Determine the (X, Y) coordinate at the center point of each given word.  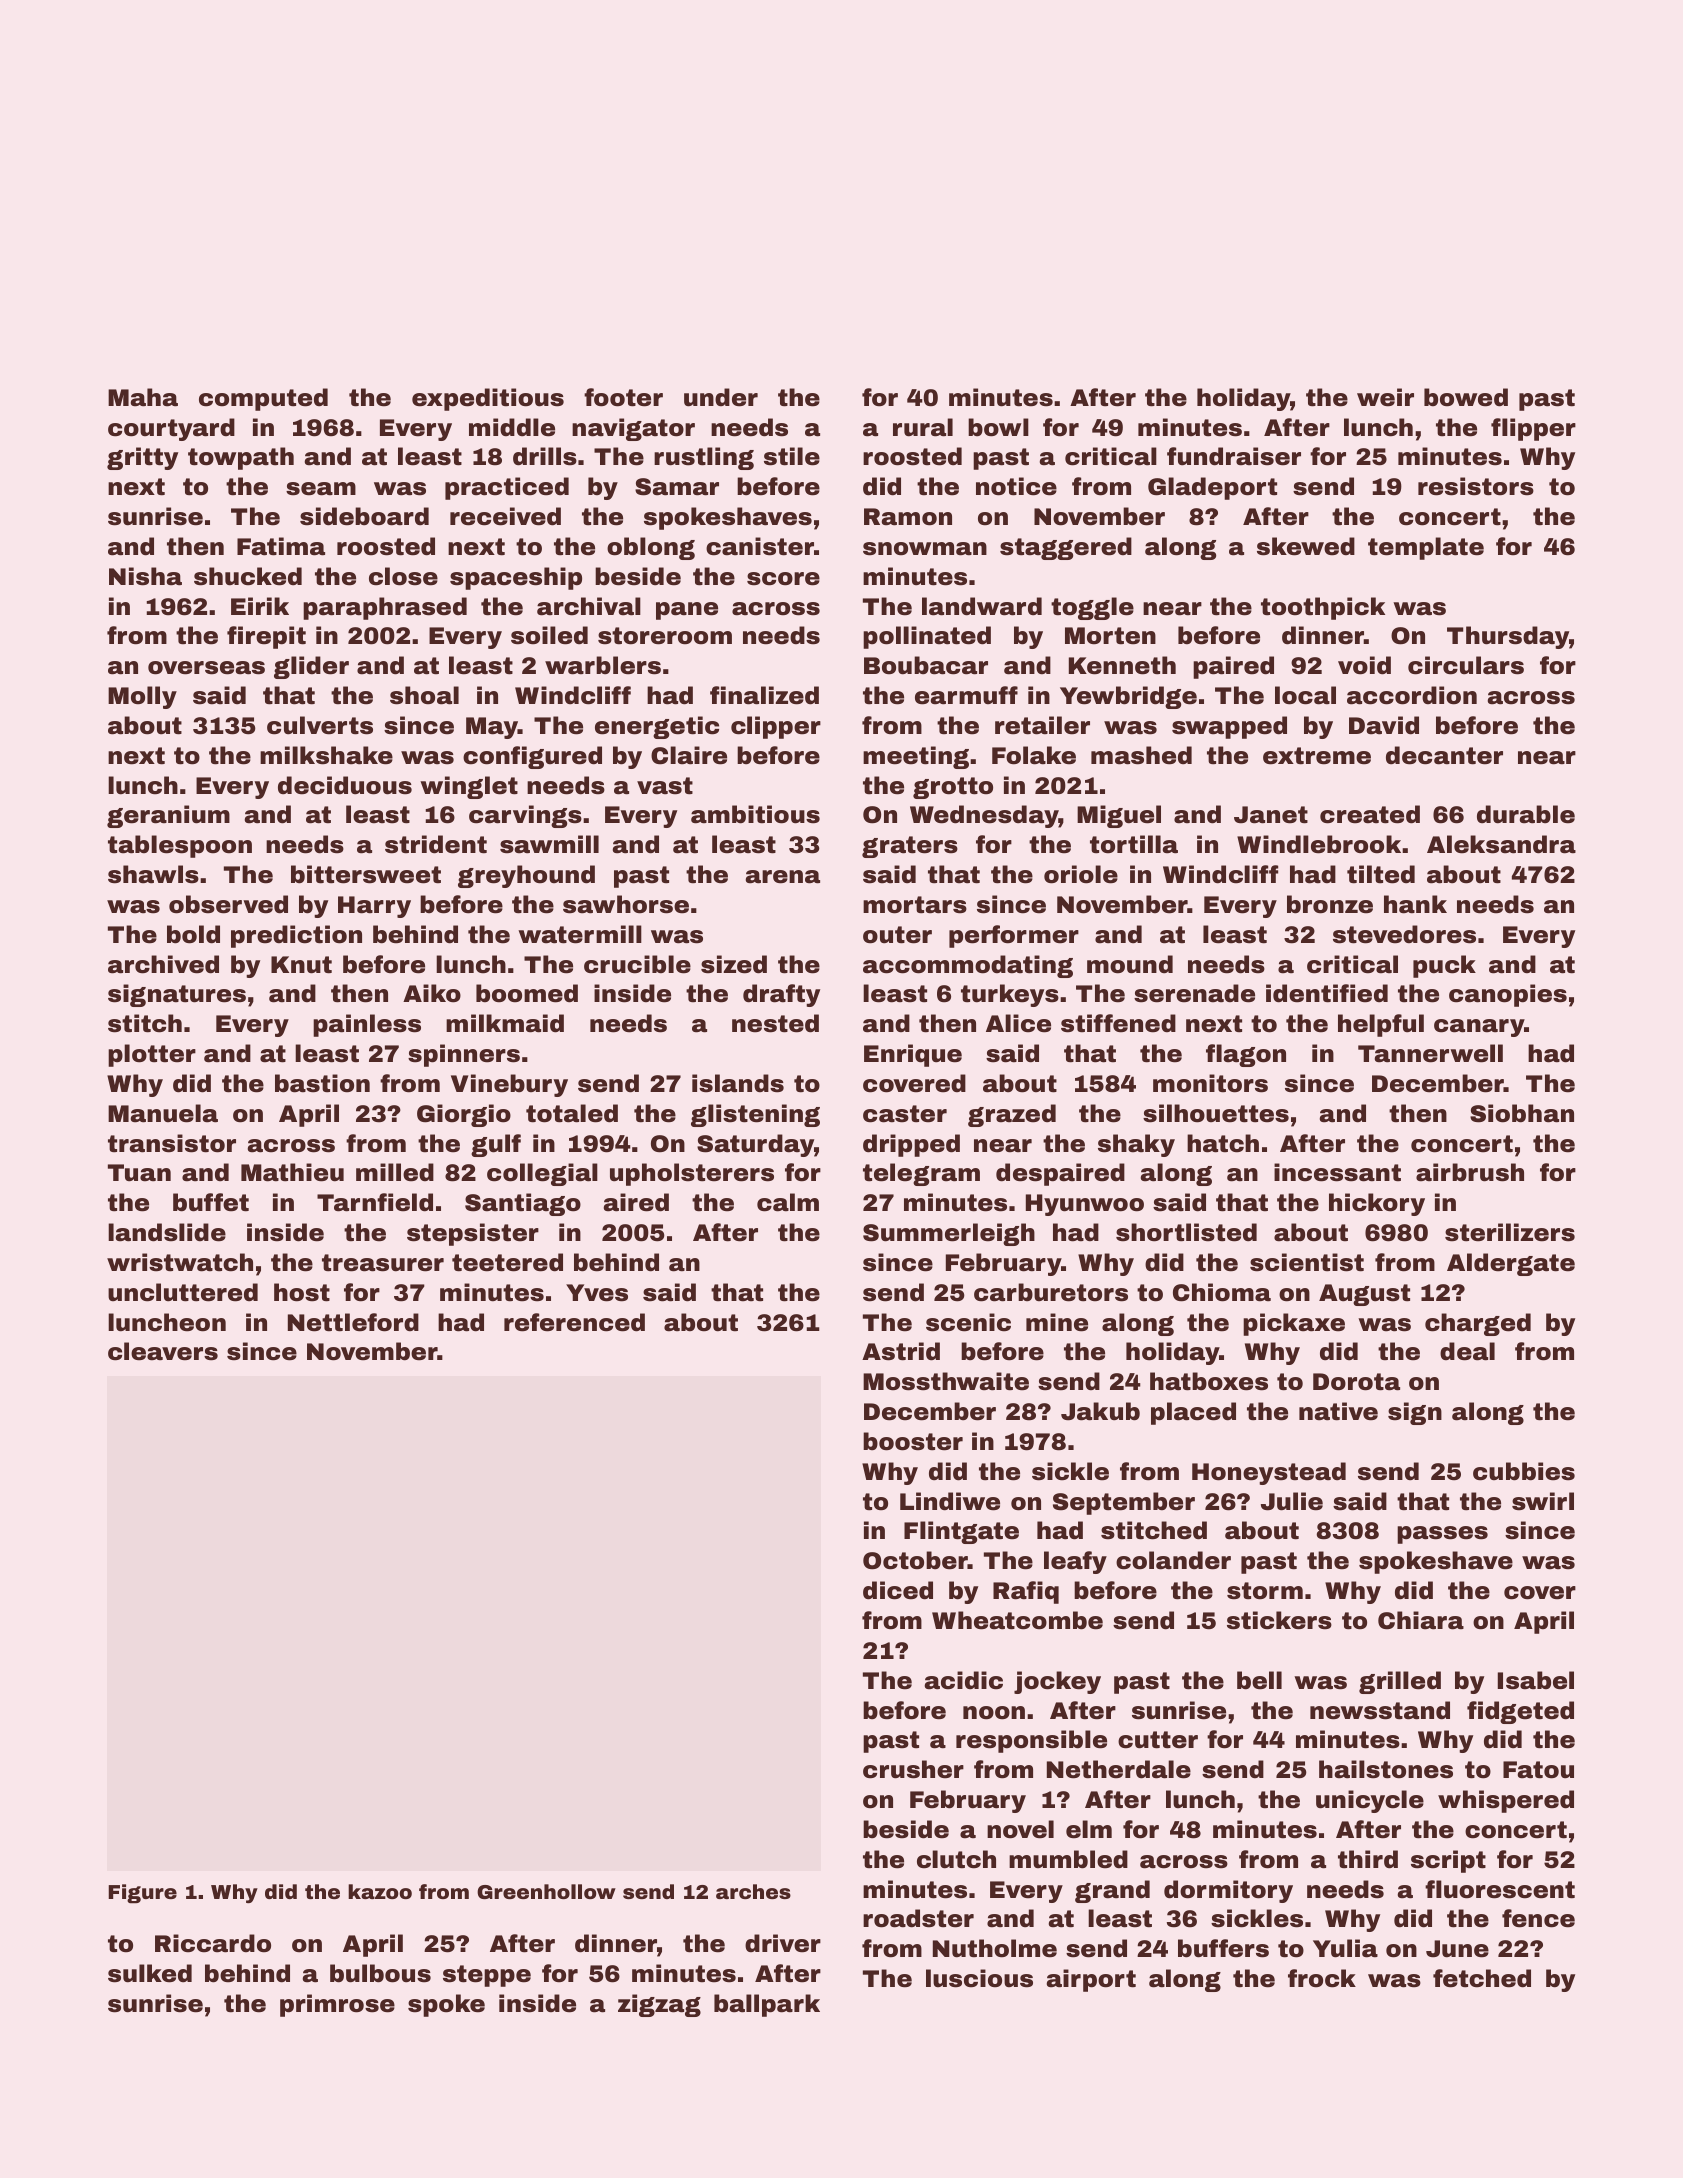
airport (1091, 1980)
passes (1442, 1535)
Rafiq (1026, 1592)
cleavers (163, 1351)
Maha (143, 397)
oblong (651, 548)
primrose (337, 2005)
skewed (1306, 546)
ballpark (767, 2005)
